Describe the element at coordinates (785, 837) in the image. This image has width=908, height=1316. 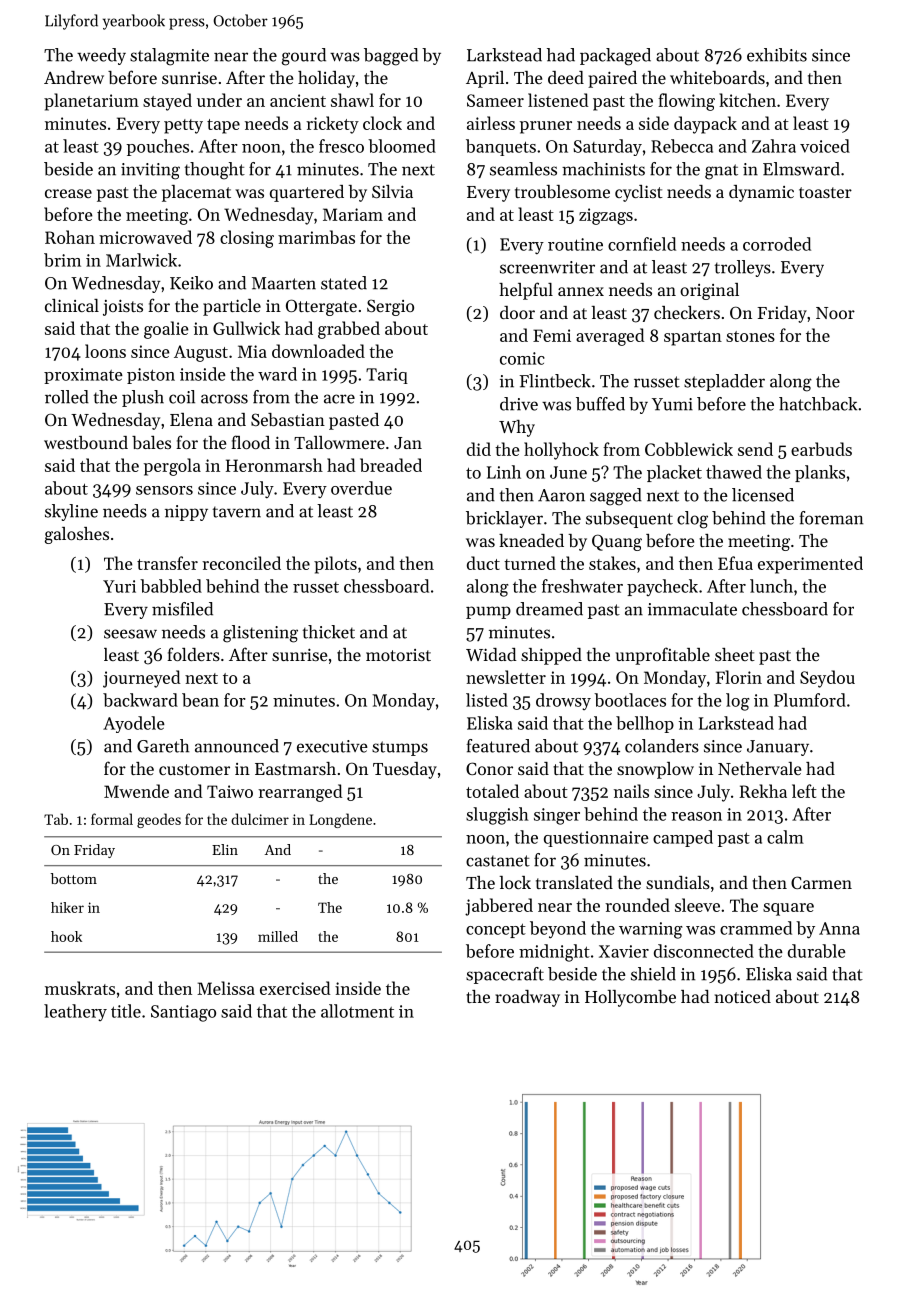
I see `calm` at that location.
